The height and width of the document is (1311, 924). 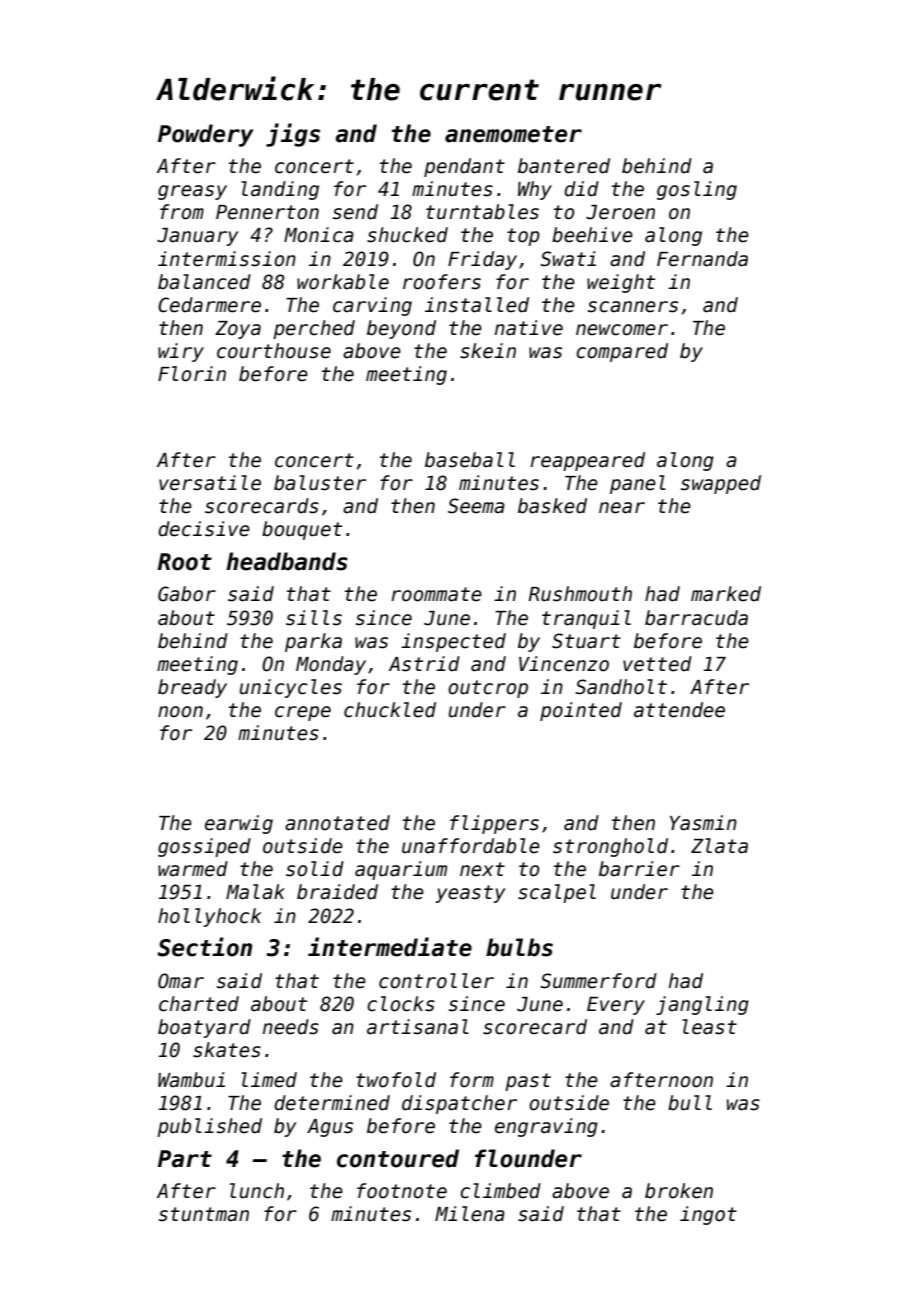 I want to click on lunch, so click(x=257, y=1191).
